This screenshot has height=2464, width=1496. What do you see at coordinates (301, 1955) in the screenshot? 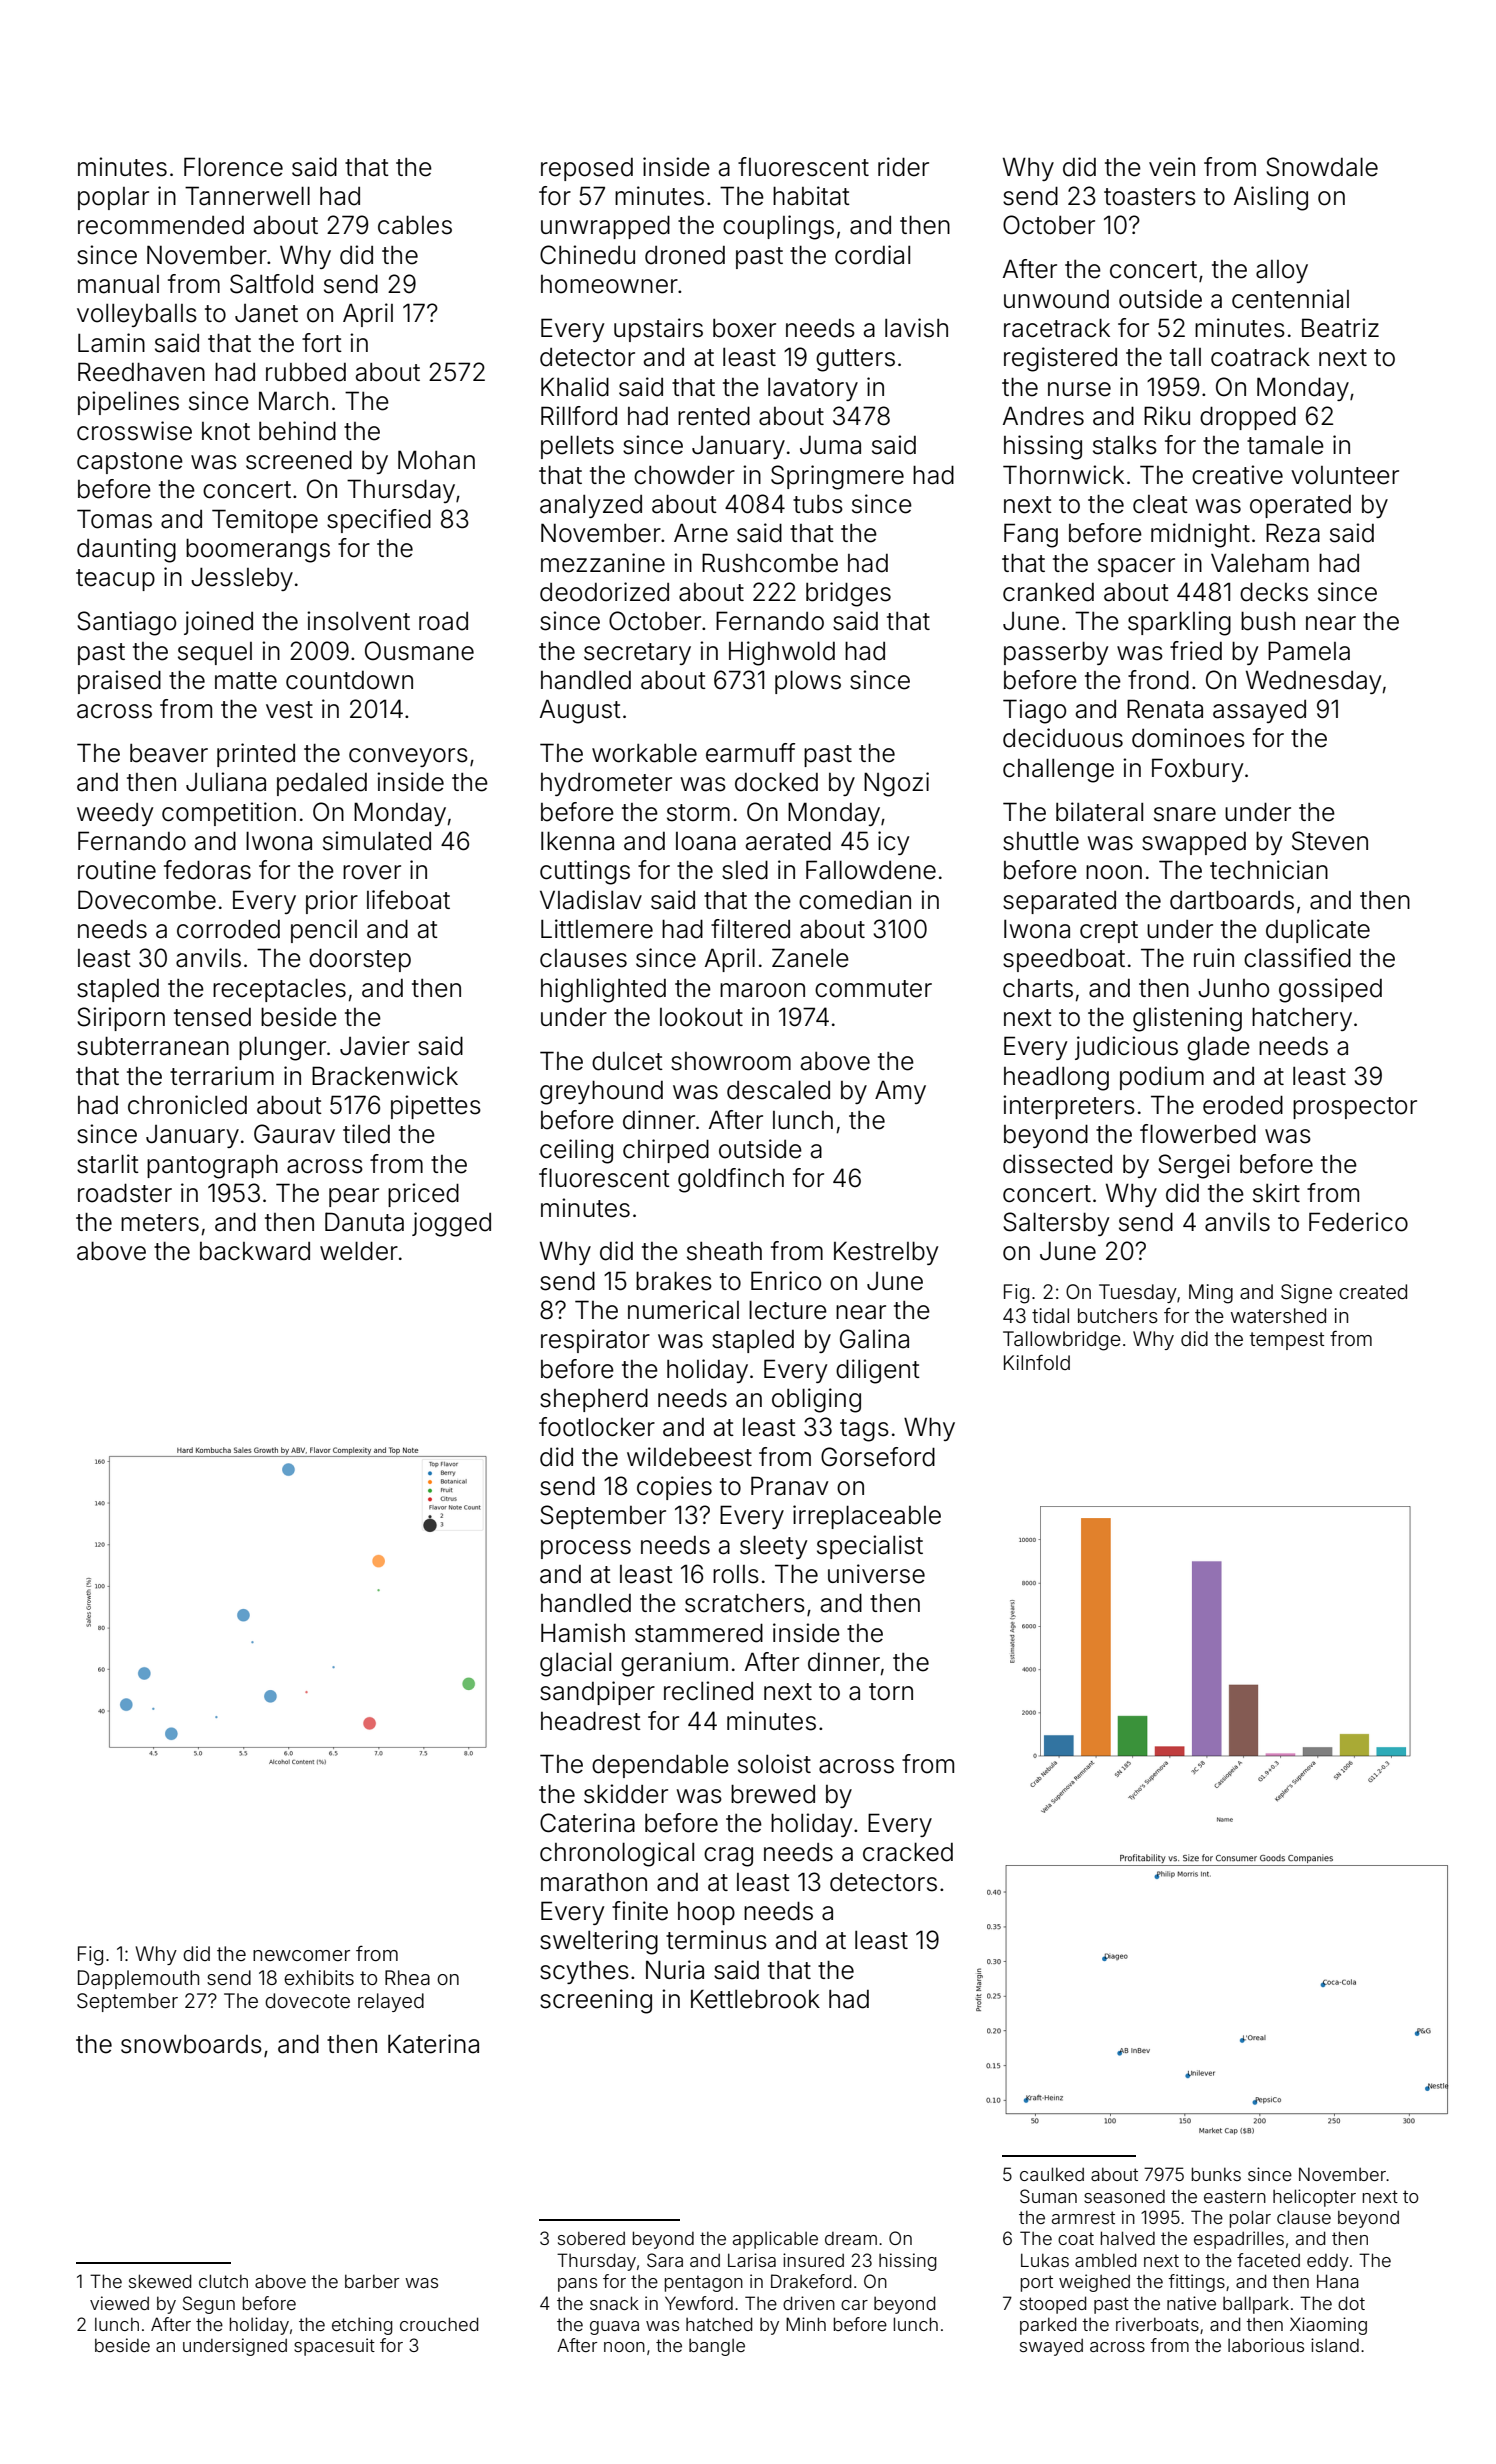
I see `newcomer` at bounding box center [301, 1955].
